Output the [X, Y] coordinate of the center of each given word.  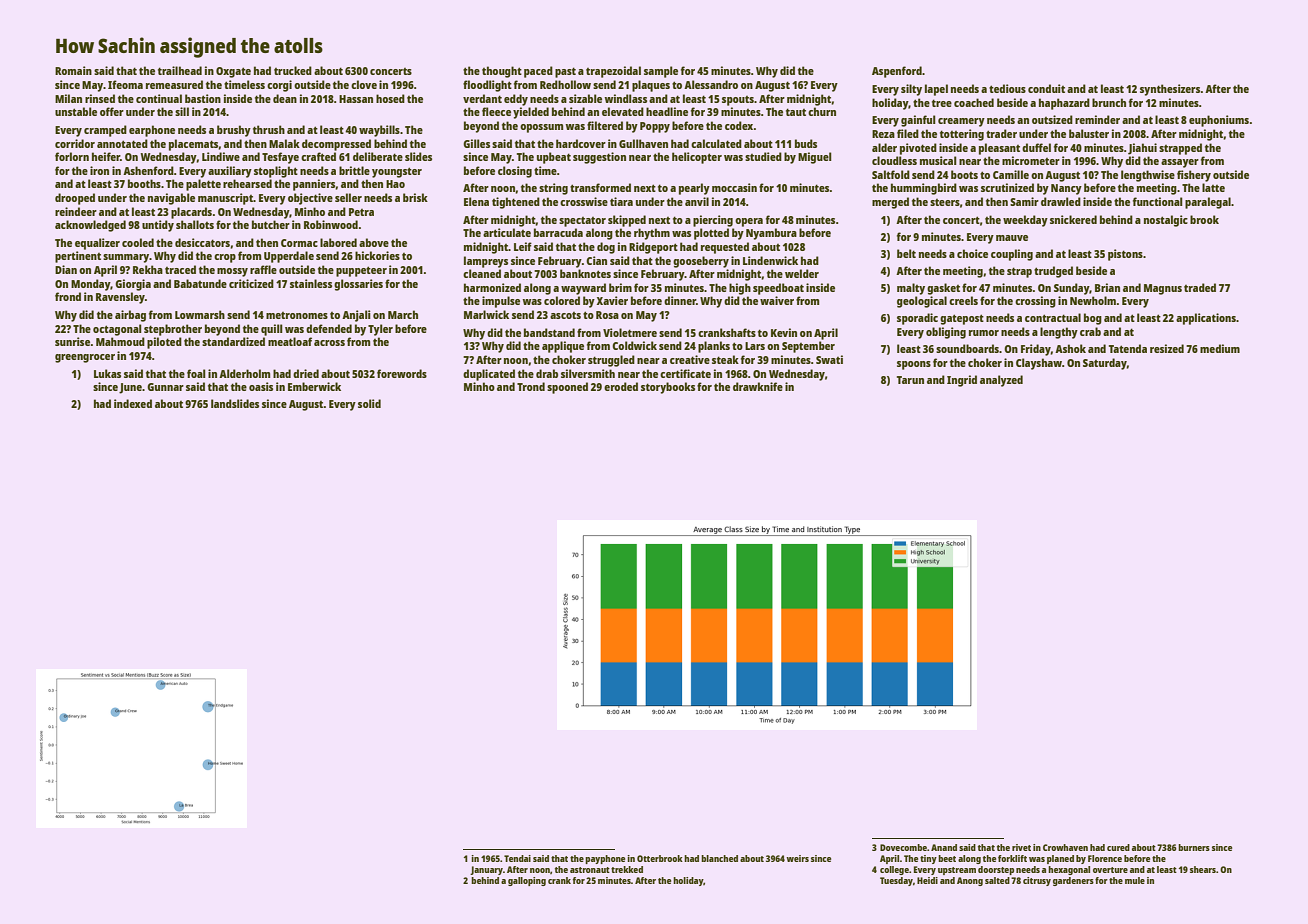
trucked [293, 70]
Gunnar [165, 387]
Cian [596, 260]
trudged [1053, 272]
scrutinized [1007, 187]
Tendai [517, 858]
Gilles [476, 143]
